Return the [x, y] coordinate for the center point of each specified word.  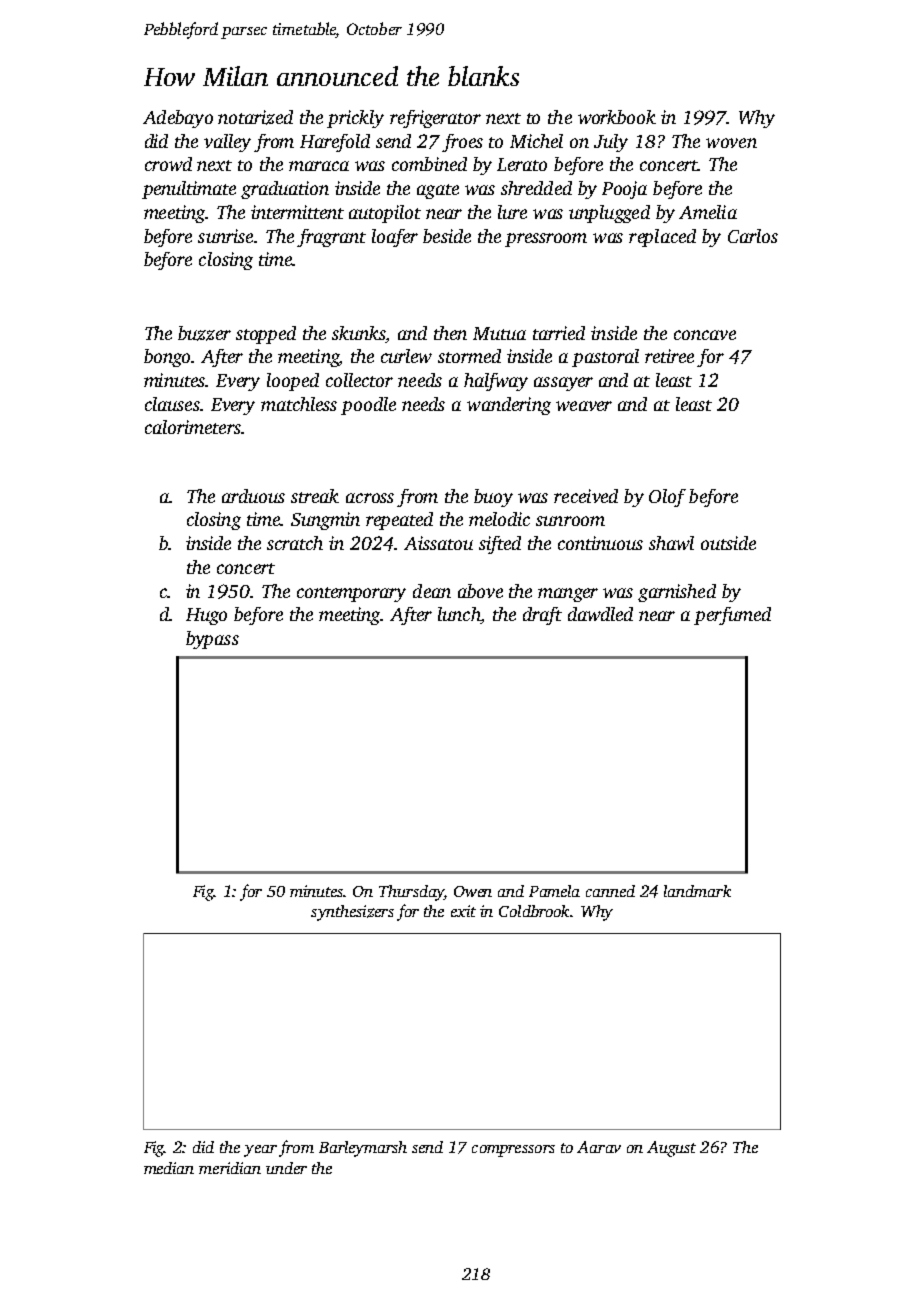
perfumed [732, 616]
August [671, 1149]
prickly [355, 119]
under [286, 1168]
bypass [212, 640]
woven [731, 143]
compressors [513, 1151]
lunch [459, 614]
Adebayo [178, 119]
